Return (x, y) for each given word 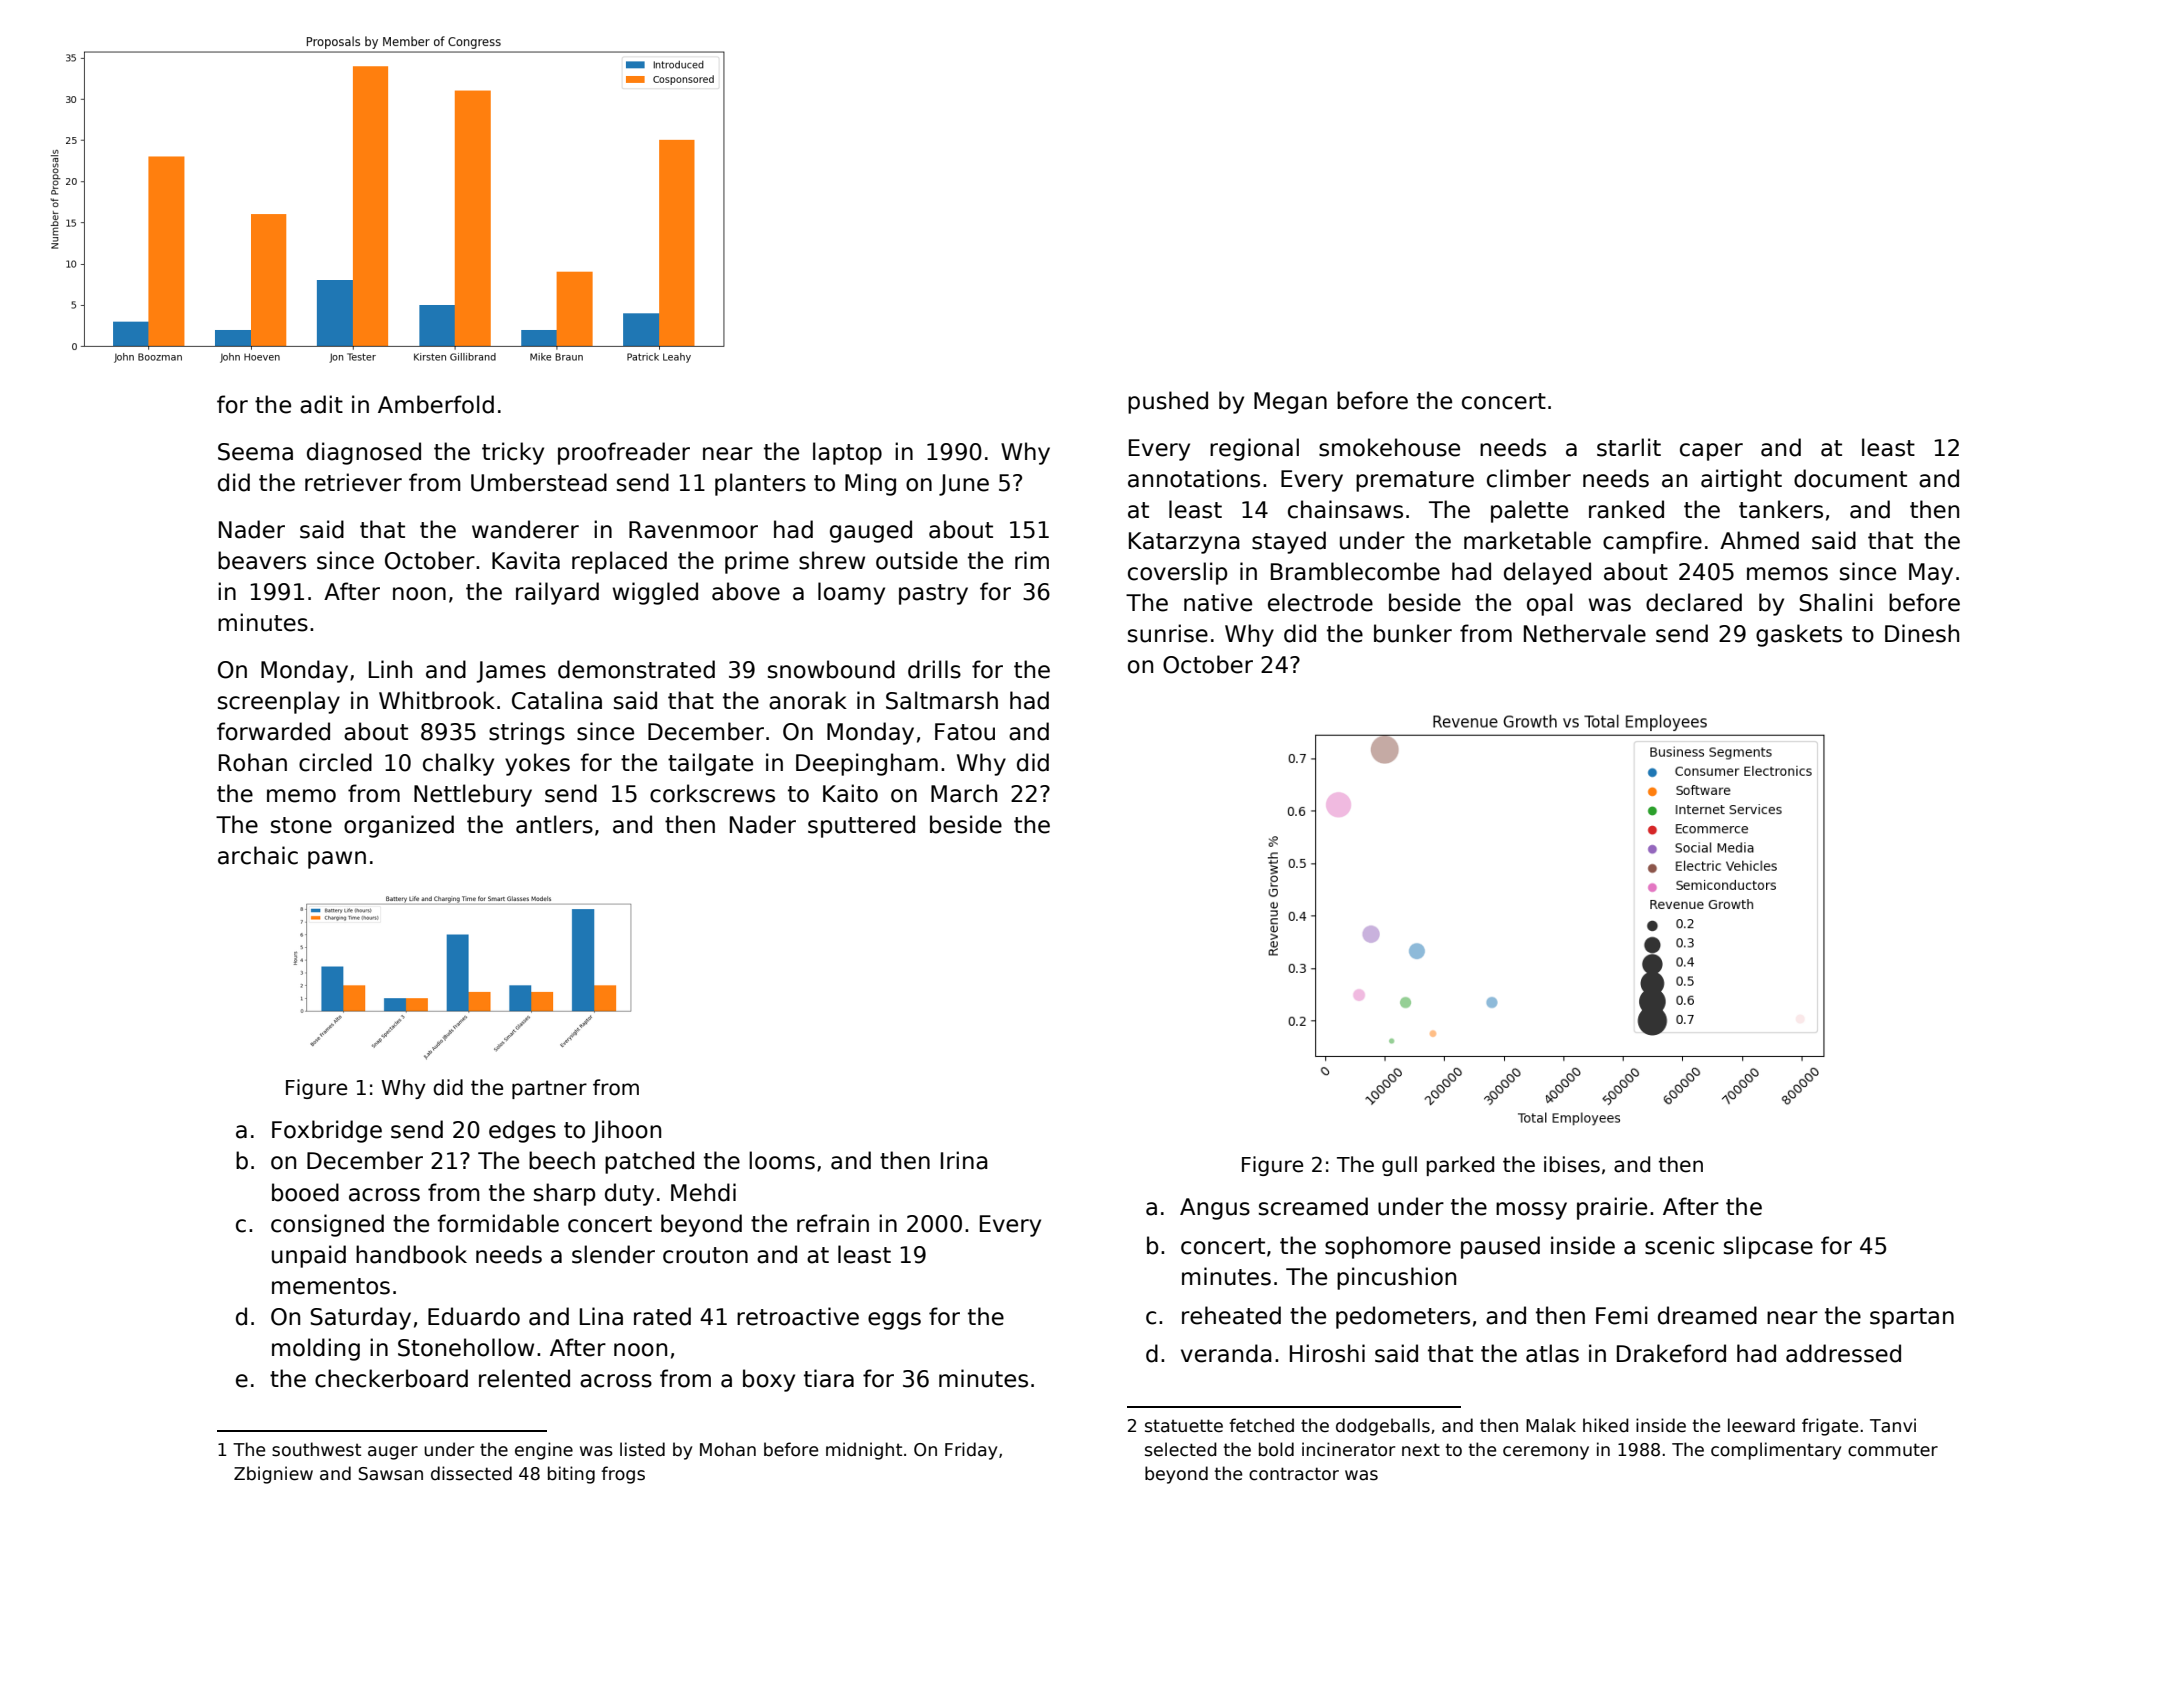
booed (305, 1192)
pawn (337, 860)
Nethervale (1585, 633)
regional (1254, 449)
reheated (1231, 1315)
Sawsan (390, 1474)
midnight (864, 1451)
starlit (1629, 447)
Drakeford (1671, 1353)
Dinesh (1922, 633)
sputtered (861, 826)
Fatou (965, 732)
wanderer (525, 529)
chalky (458, 764)
